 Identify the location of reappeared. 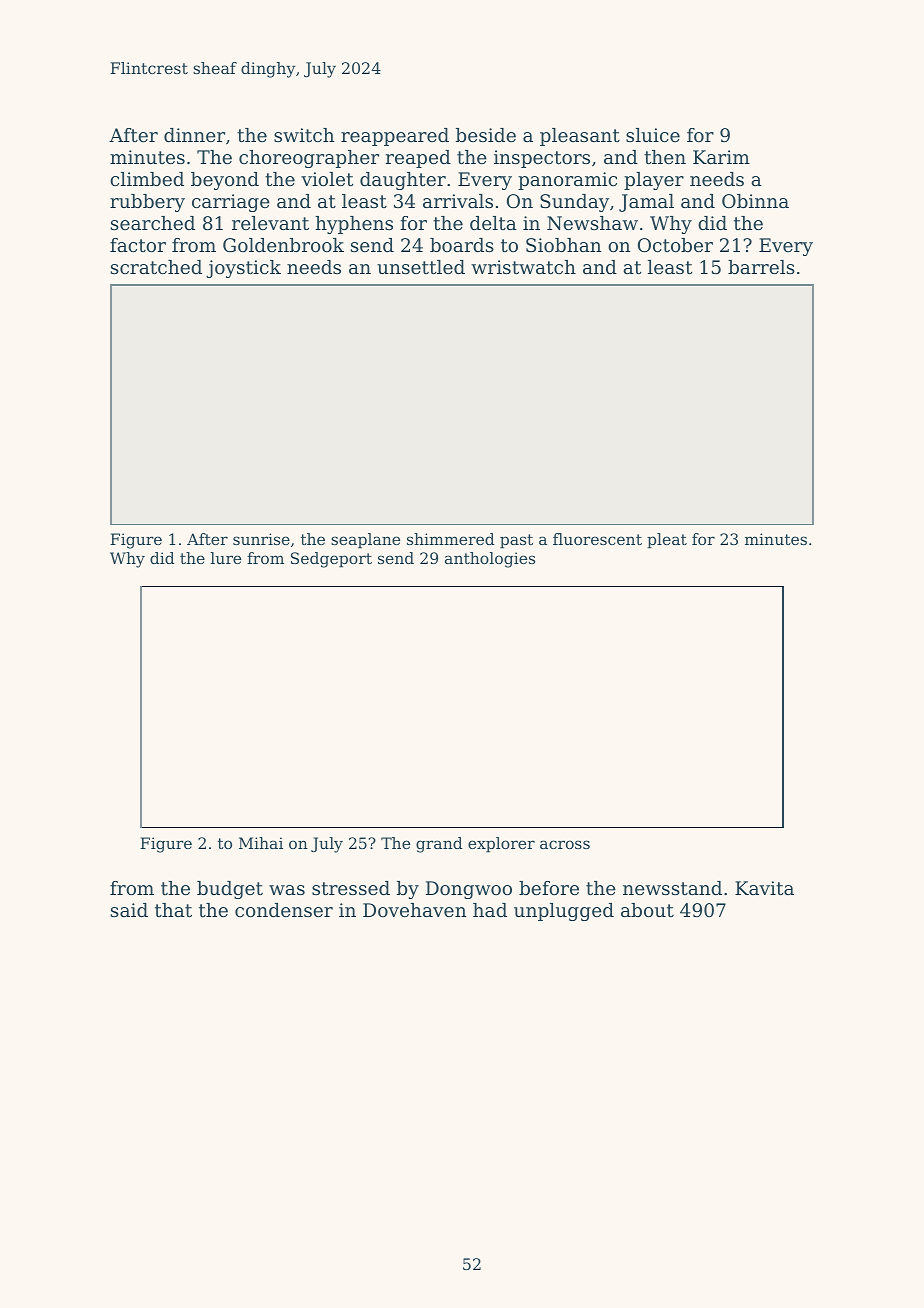
(395, 137).
